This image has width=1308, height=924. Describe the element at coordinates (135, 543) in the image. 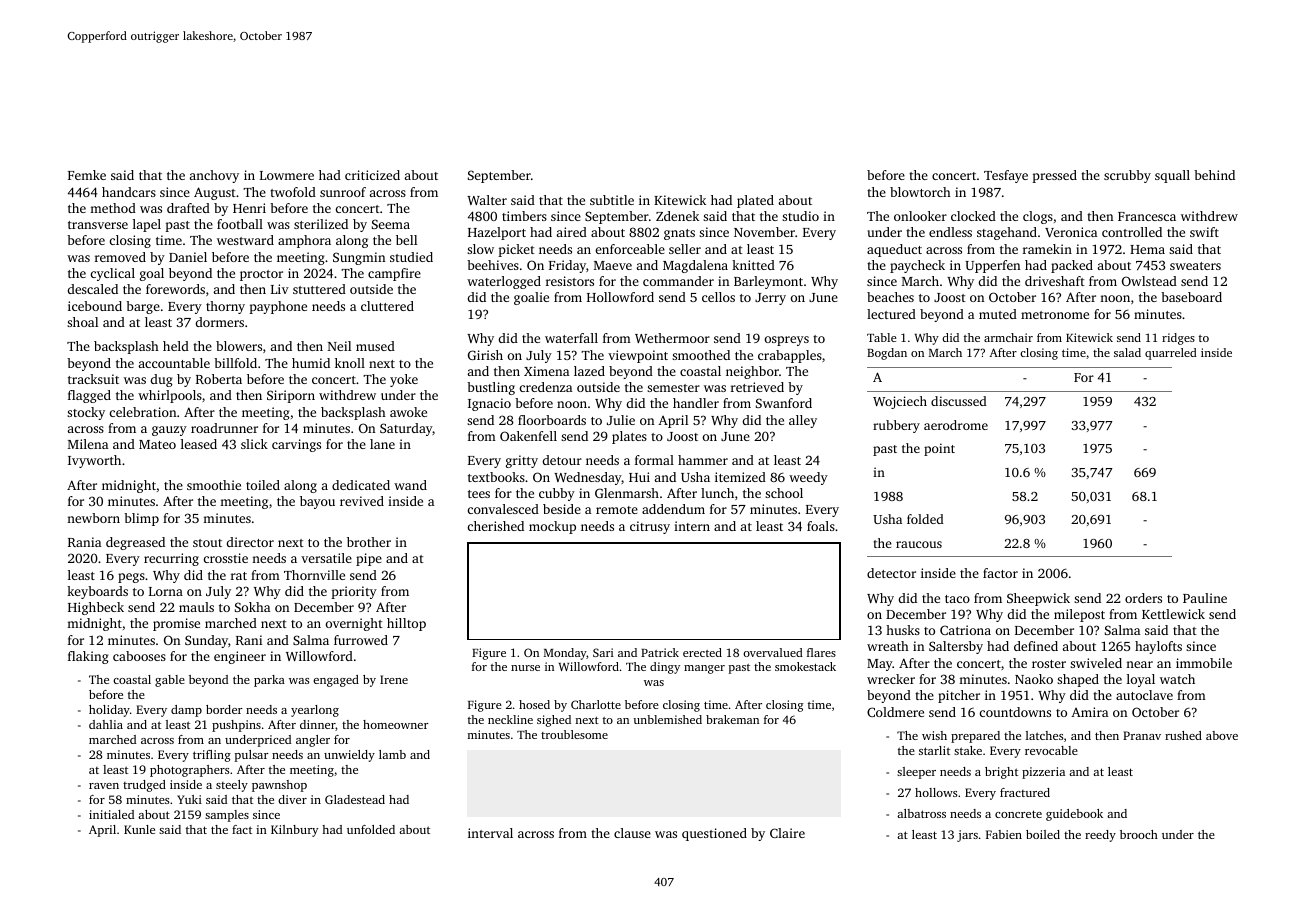

I see `degreased` at that location.
